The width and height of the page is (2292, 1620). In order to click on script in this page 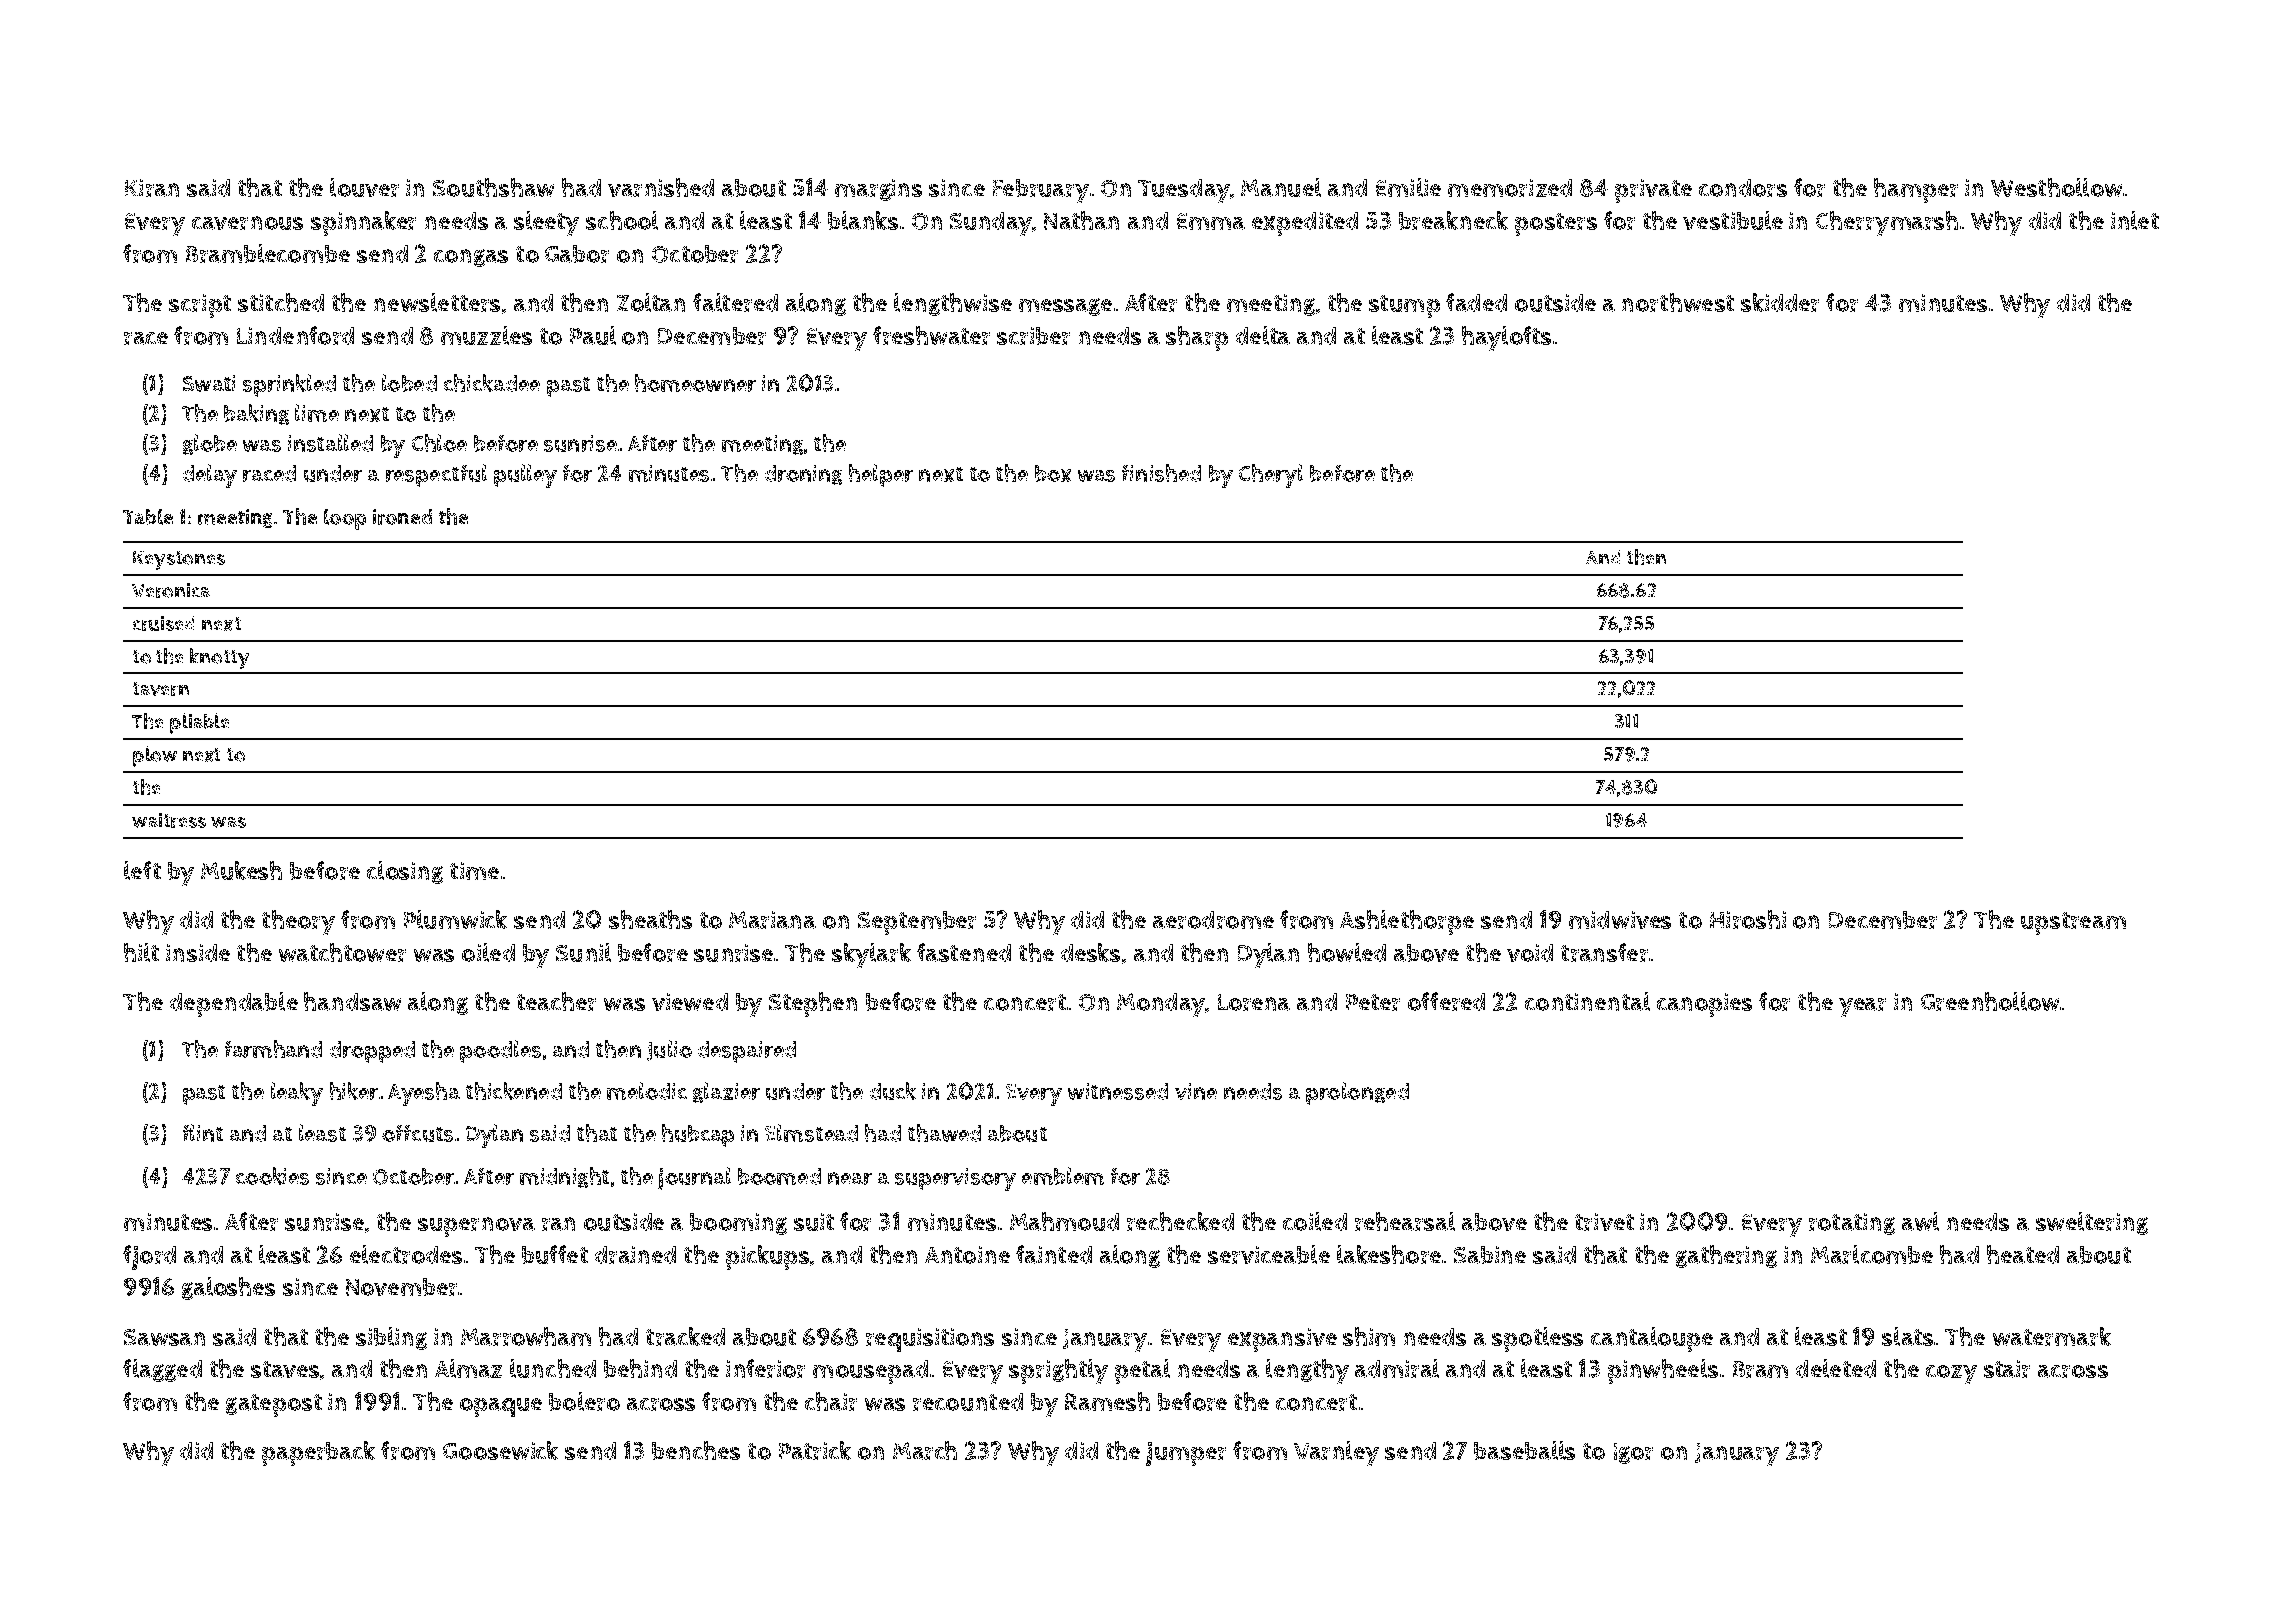, I will do `click(200, 306)`.
